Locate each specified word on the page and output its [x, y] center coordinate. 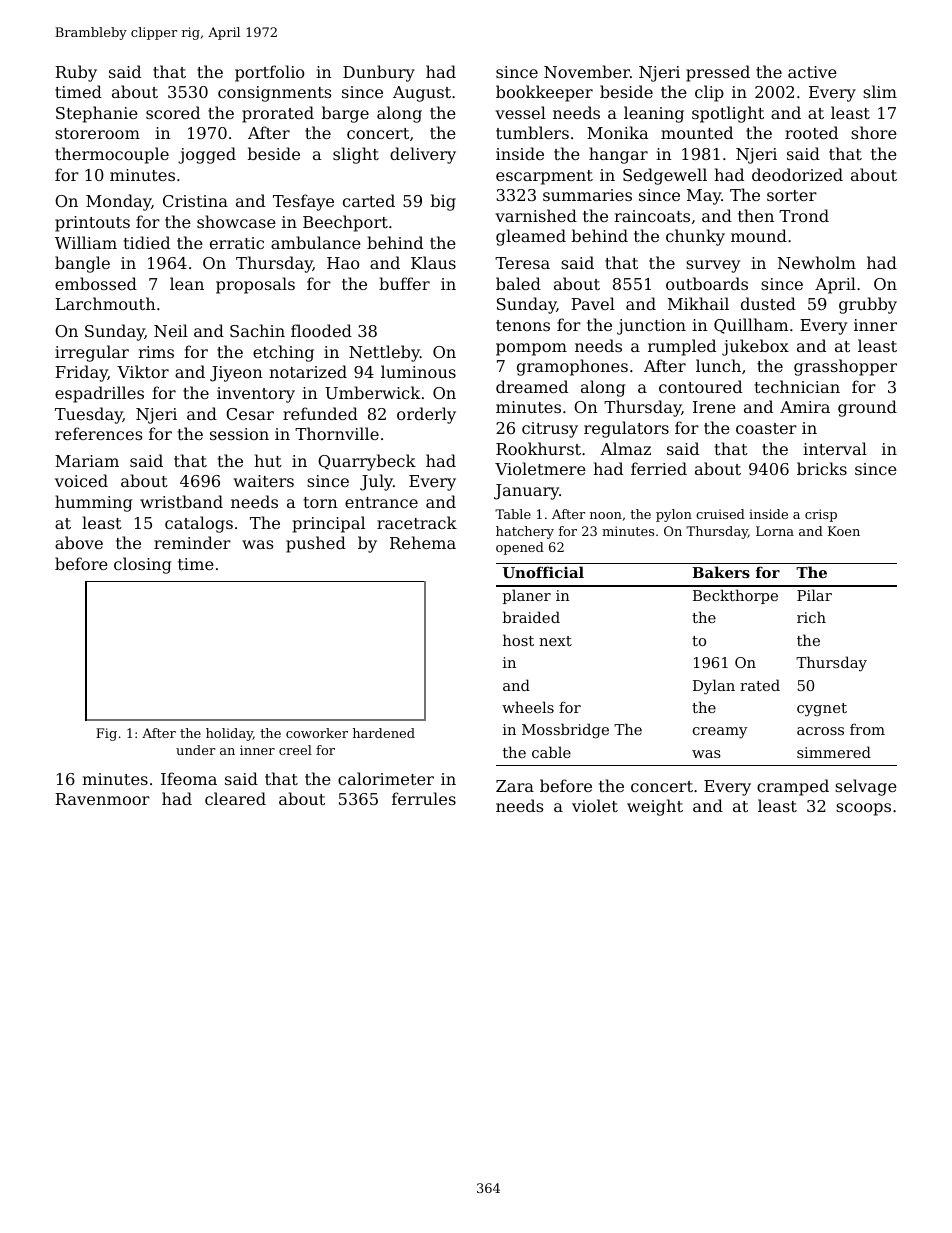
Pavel [593, 303]
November [587, 71]
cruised [720, 514]
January [526, 492]
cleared [235, 798]
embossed [96, 283]
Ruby [76, 73]
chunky [695, 237]
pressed [718, 73]
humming [93, 503]
